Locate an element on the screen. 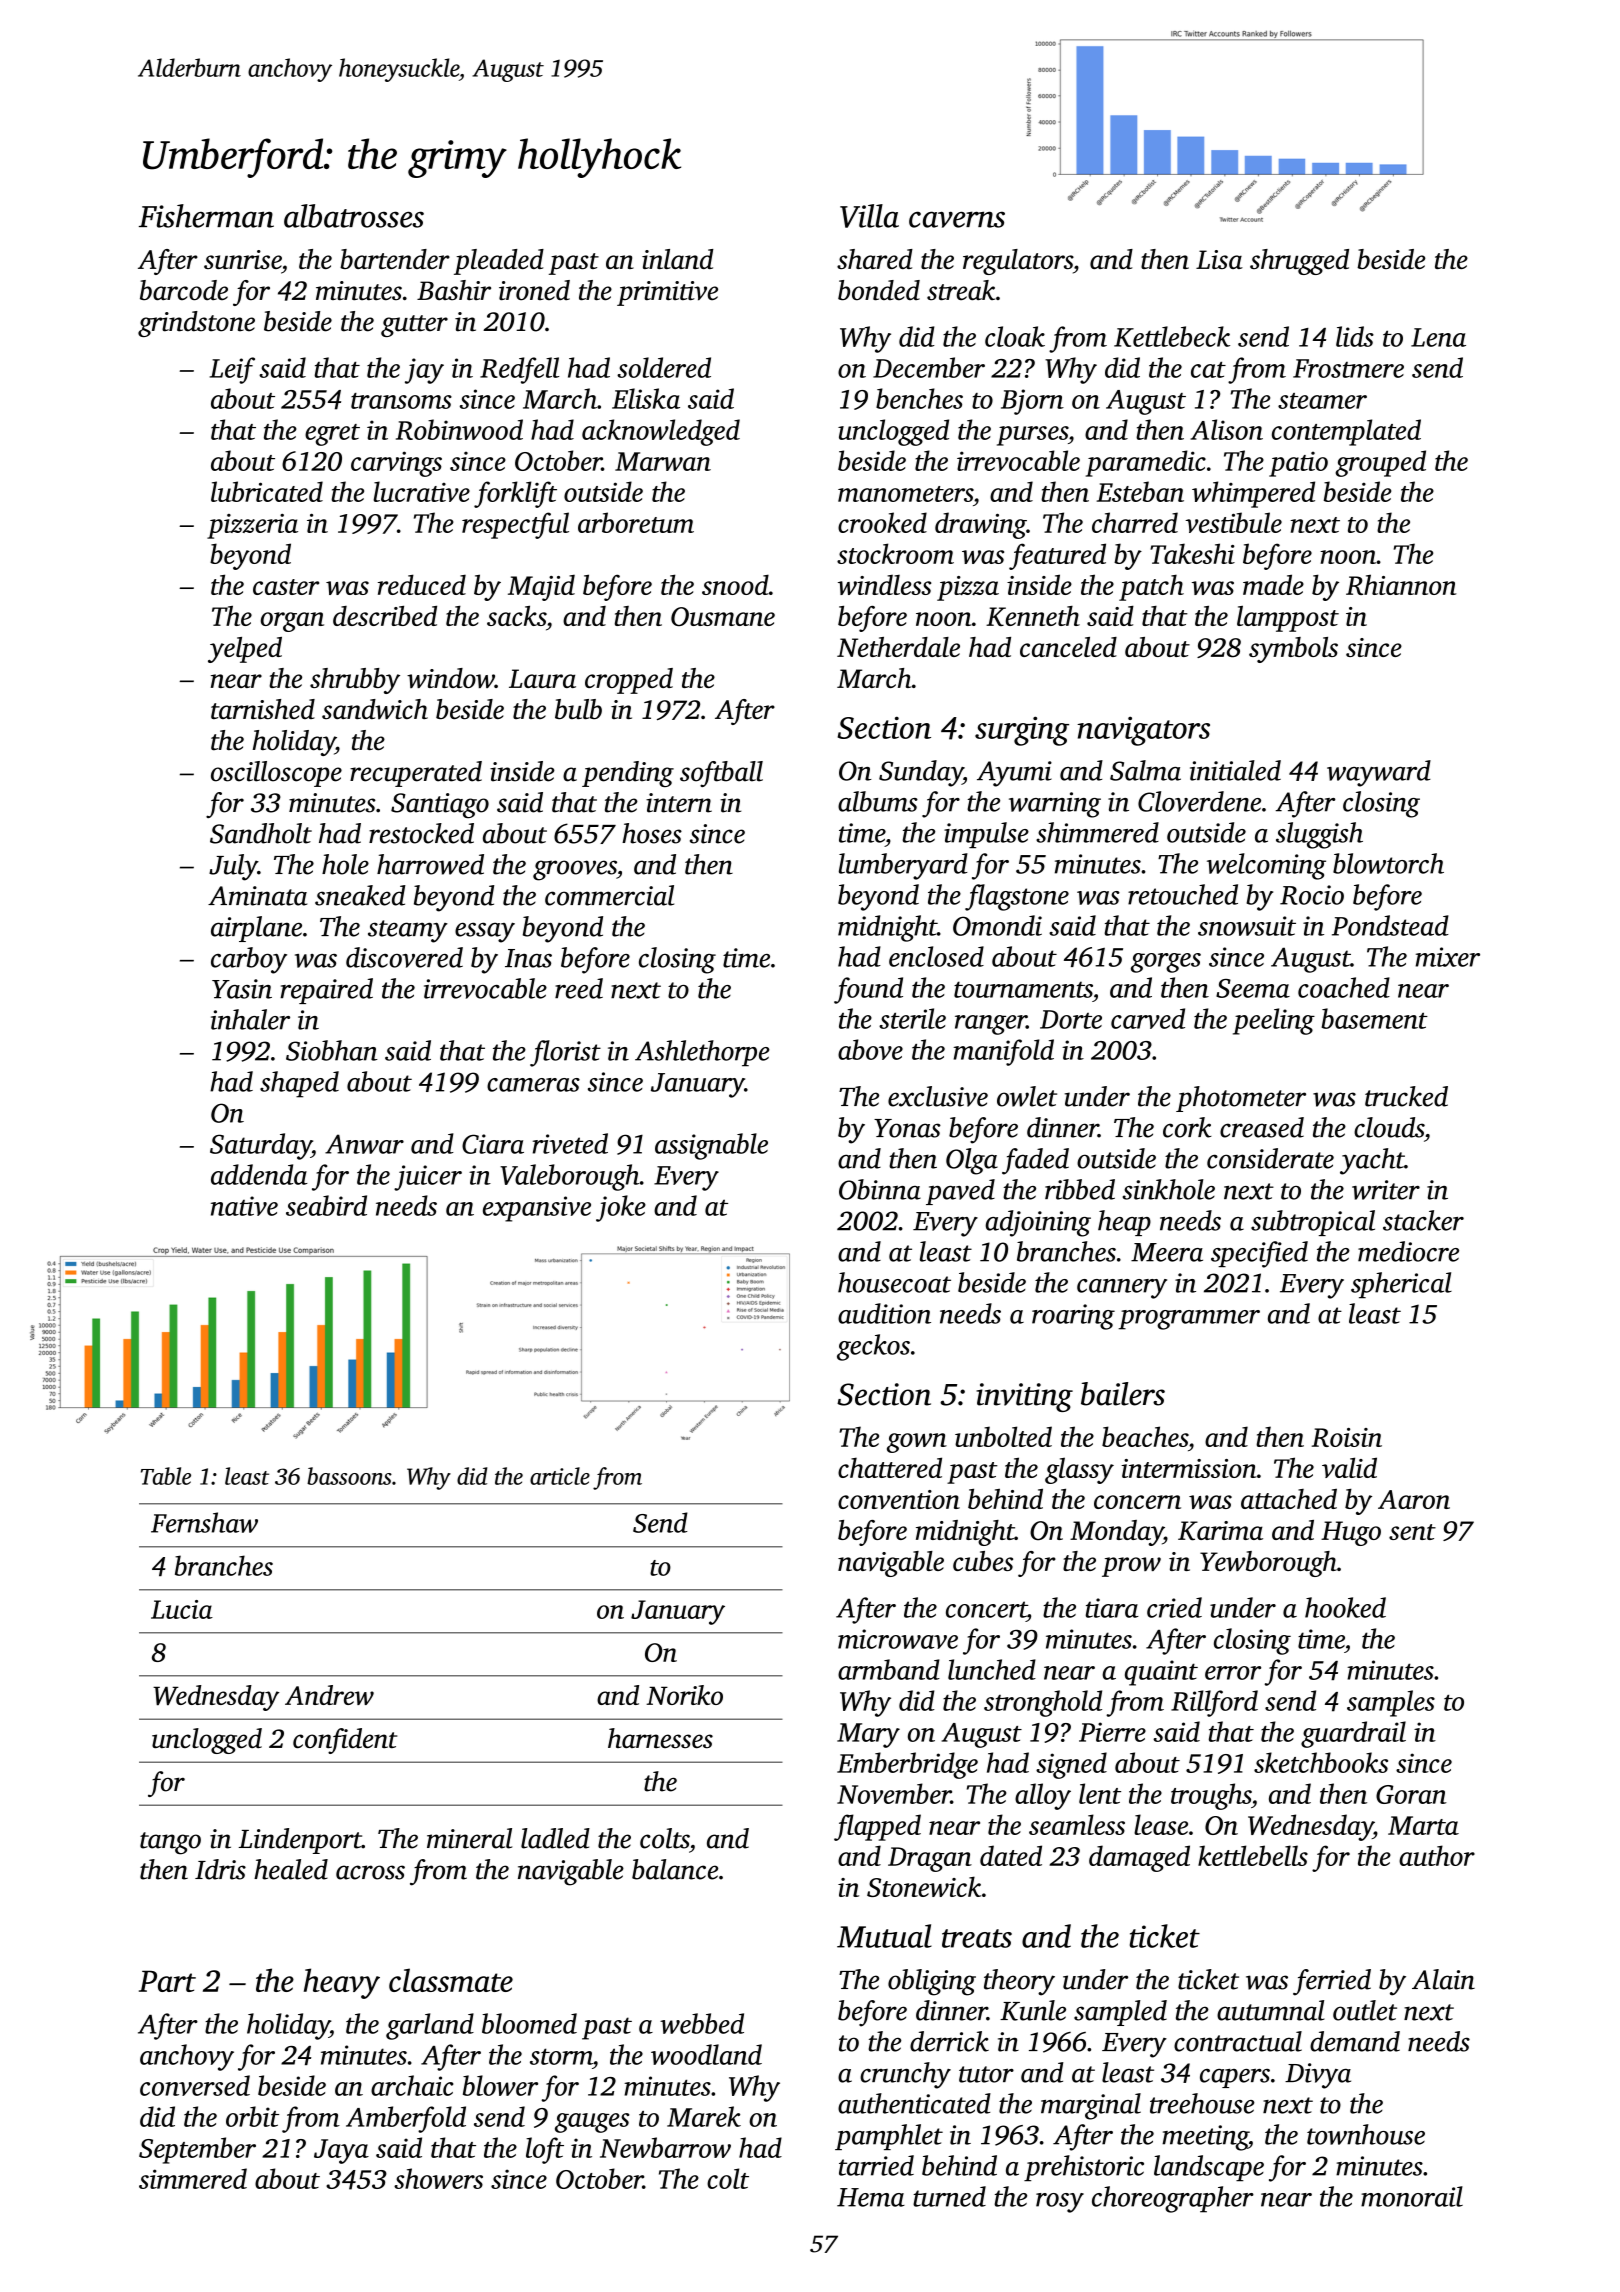 Image resolution: width=1620 pixels, height=2292 pixels. caverns is located at coordinates (957, 219).
